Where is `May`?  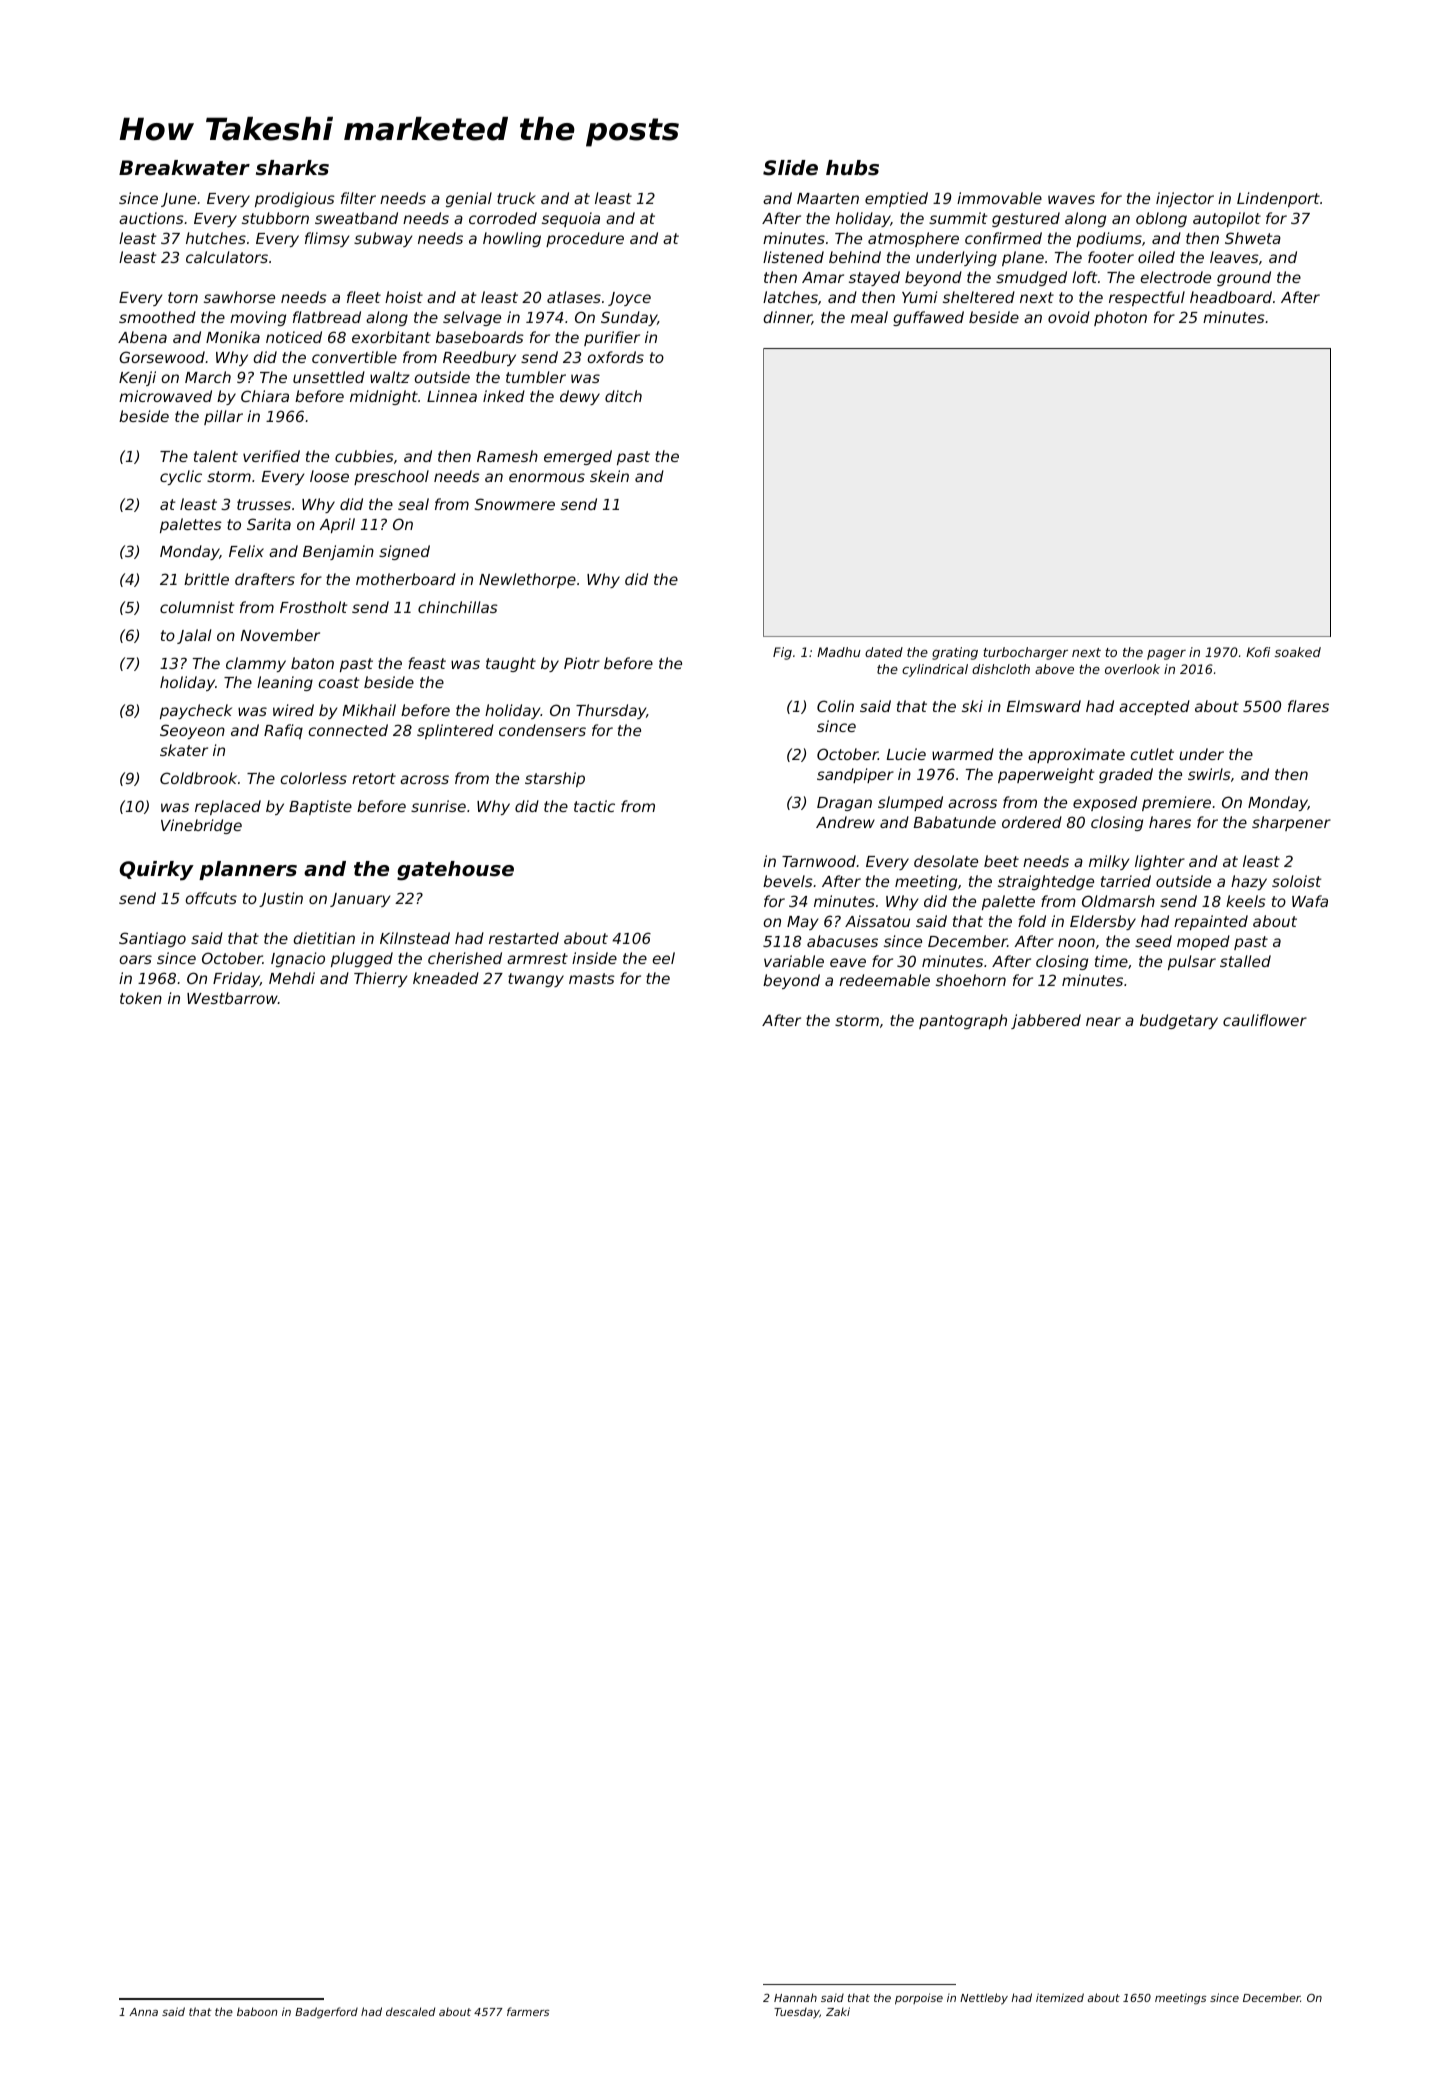
May is located at coordinates (802, 923).
